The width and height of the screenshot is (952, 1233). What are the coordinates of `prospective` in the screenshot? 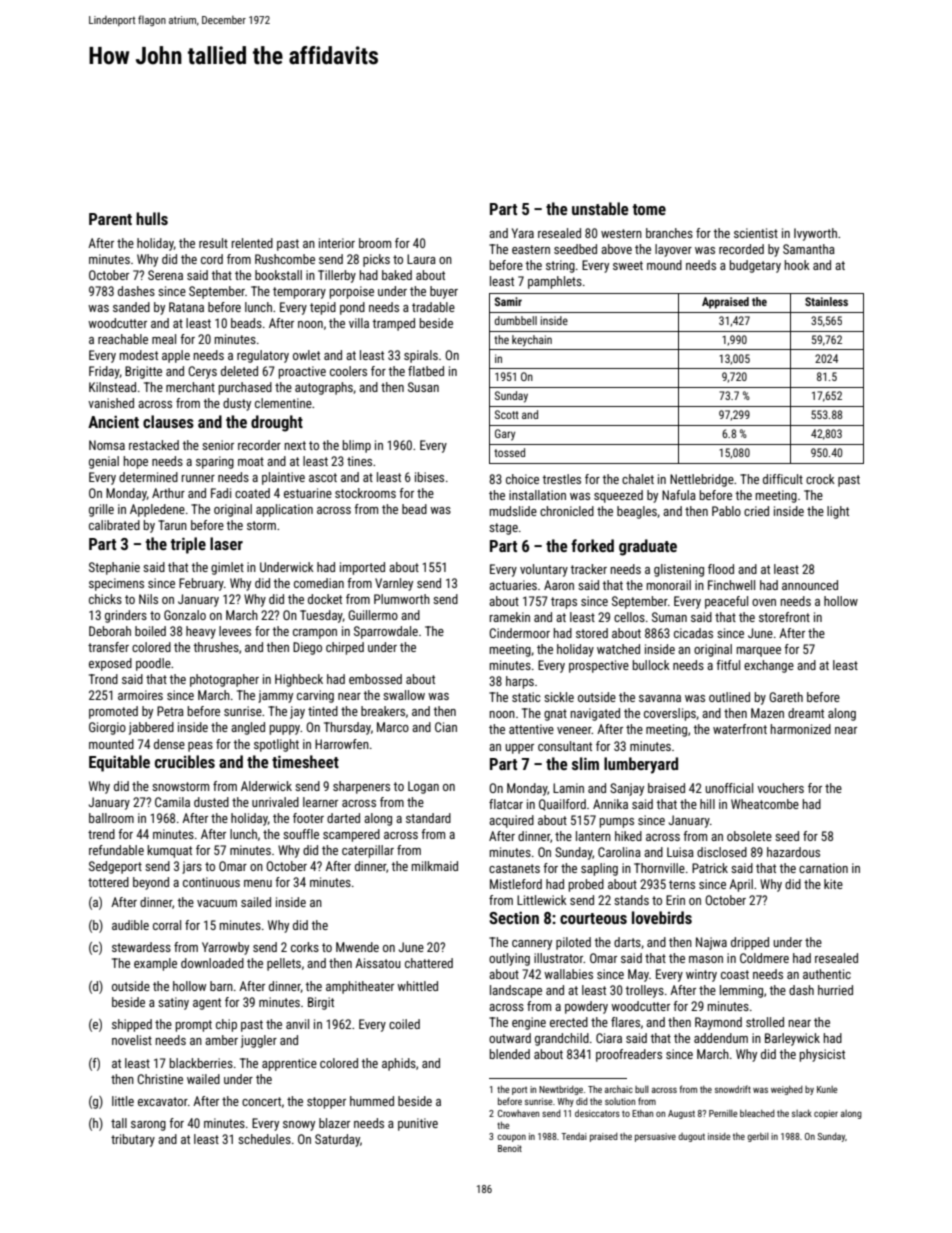 It's located at (599, 666).
